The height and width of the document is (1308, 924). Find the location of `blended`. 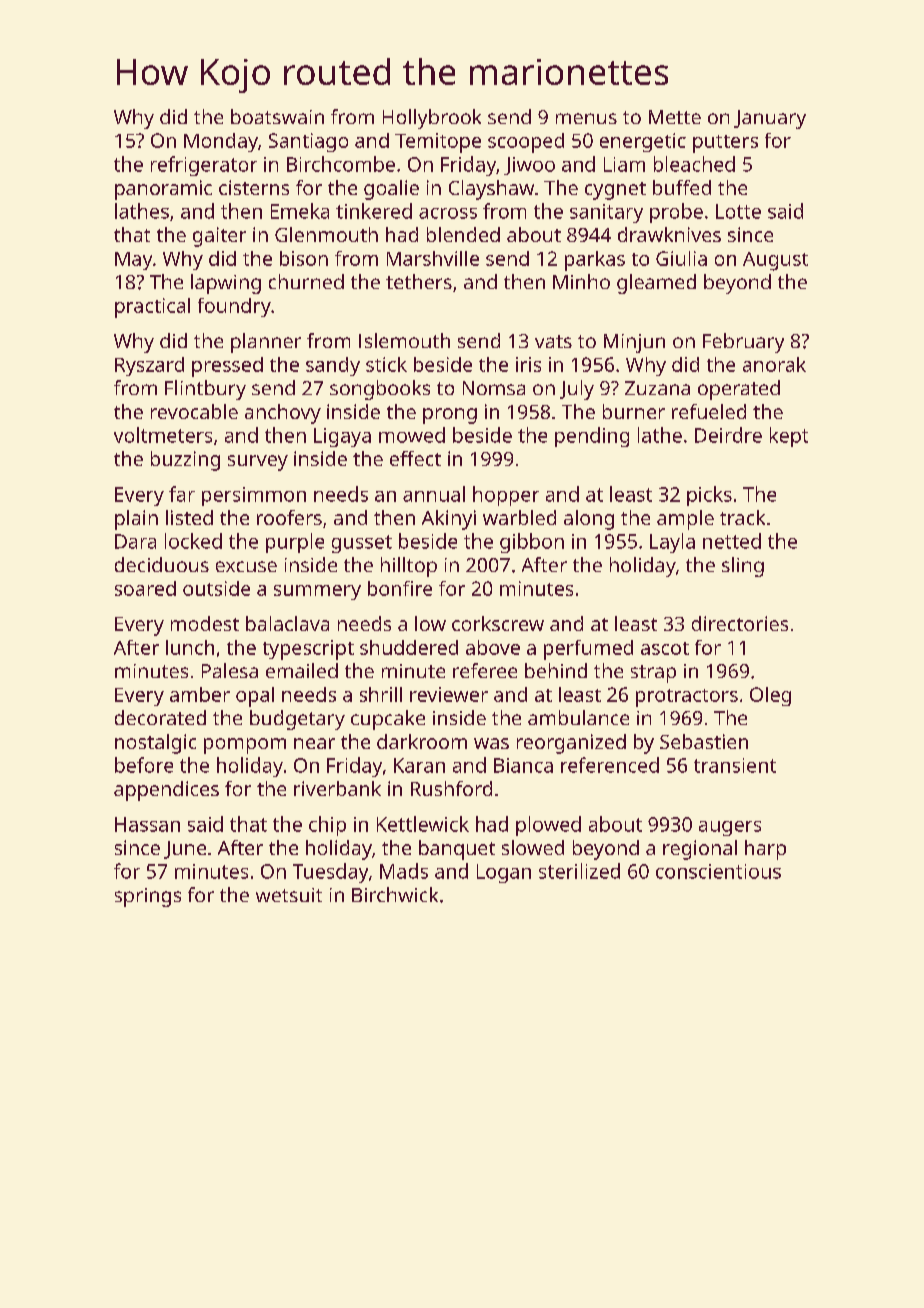

blended is located at coordinates (463, 234).
